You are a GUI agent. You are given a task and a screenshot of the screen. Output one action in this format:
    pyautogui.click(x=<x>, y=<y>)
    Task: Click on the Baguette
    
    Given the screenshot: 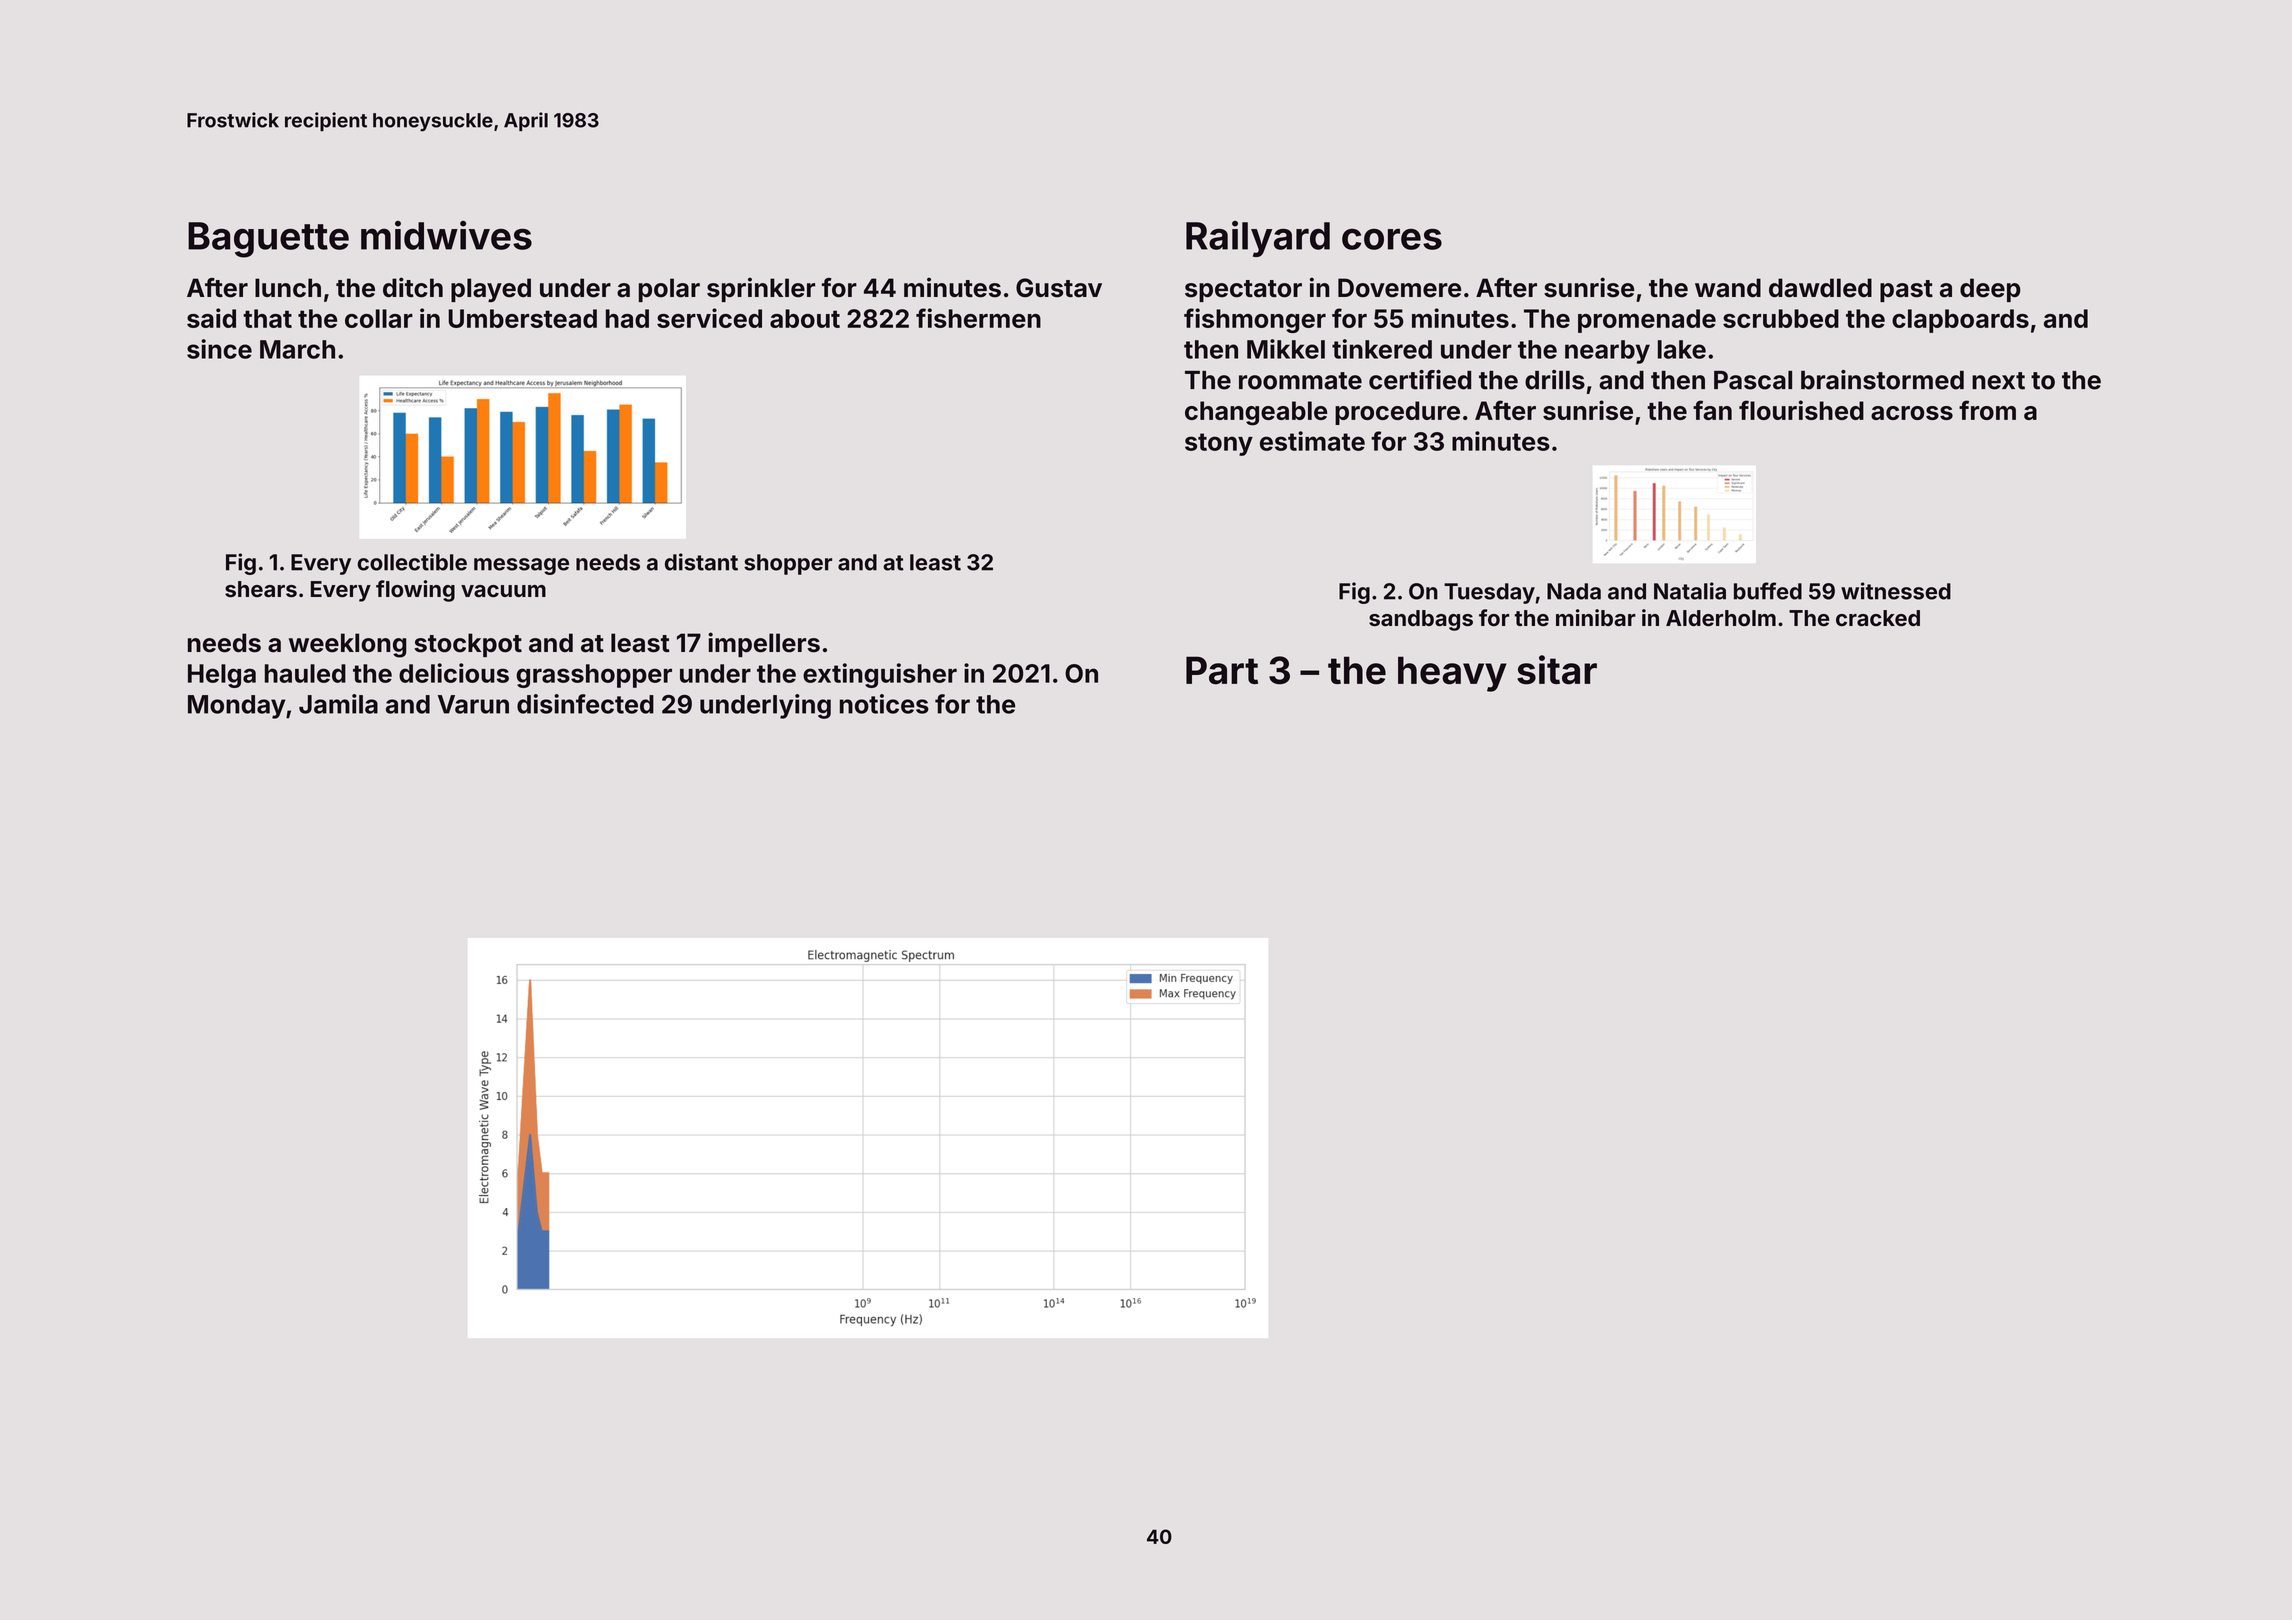 What is the action you would take?
    pyautogui.click(x=268, y=240)
